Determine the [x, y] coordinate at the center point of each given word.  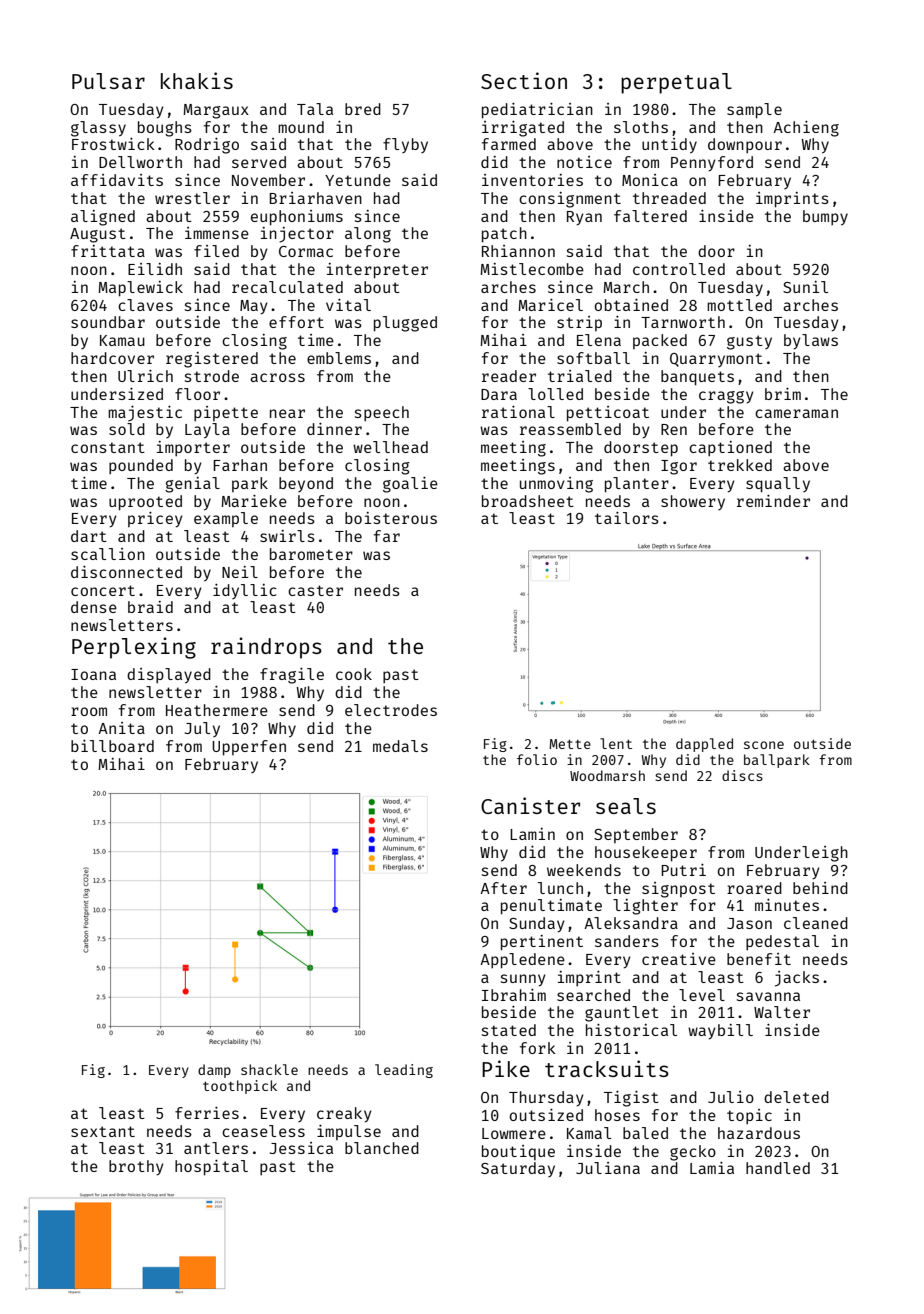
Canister [530, 805]
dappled [704, 745]
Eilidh [155, 269]
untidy [669, 146]
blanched [382, 1148]
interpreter [377, 271]
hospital [211, 1168]
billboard [112, 746]
